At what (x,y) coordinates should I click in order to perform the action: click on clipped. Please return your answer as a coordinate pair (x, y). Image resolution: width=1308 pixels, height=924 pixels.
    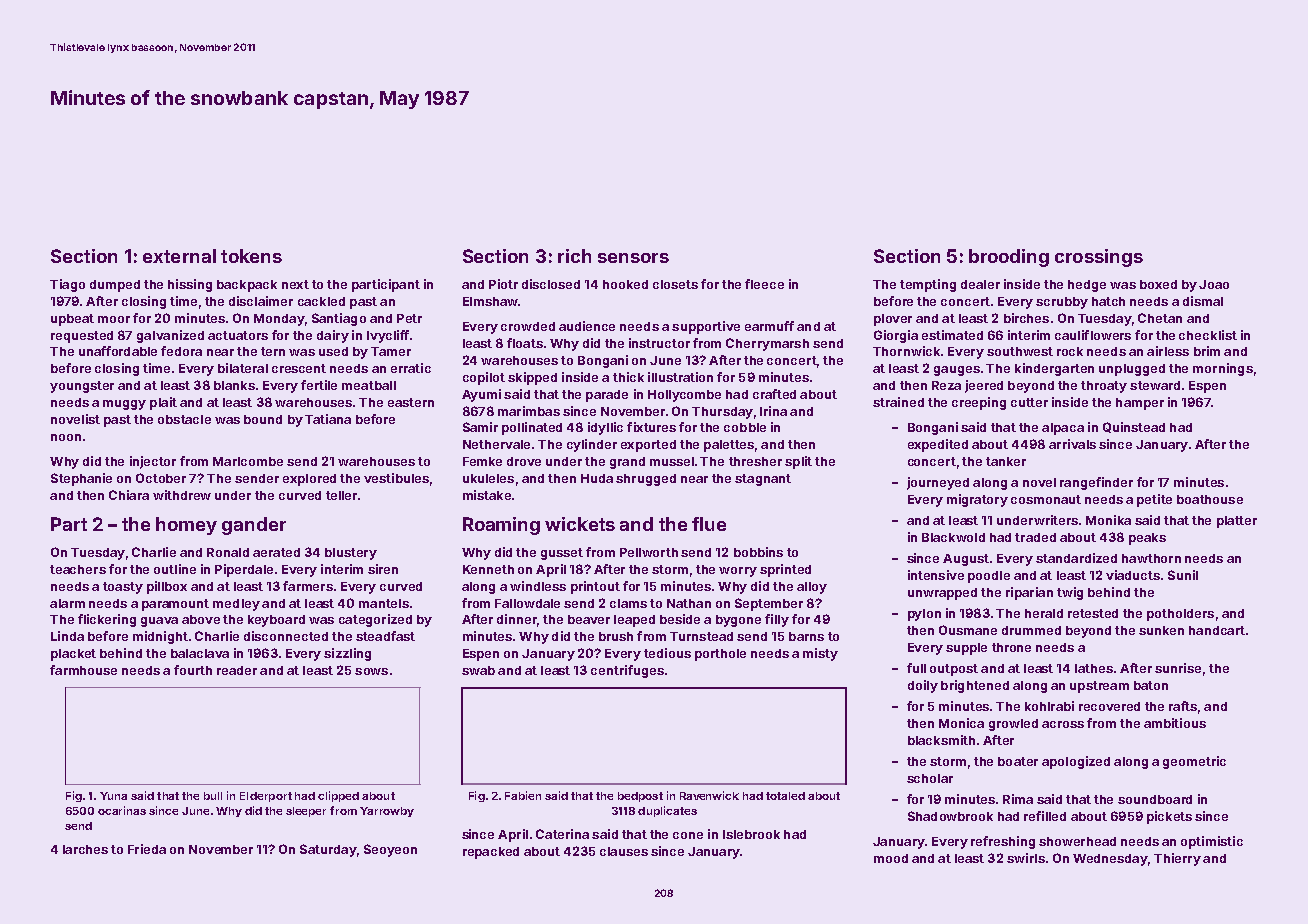
    Looking at the image, I should click on (338, 796).
